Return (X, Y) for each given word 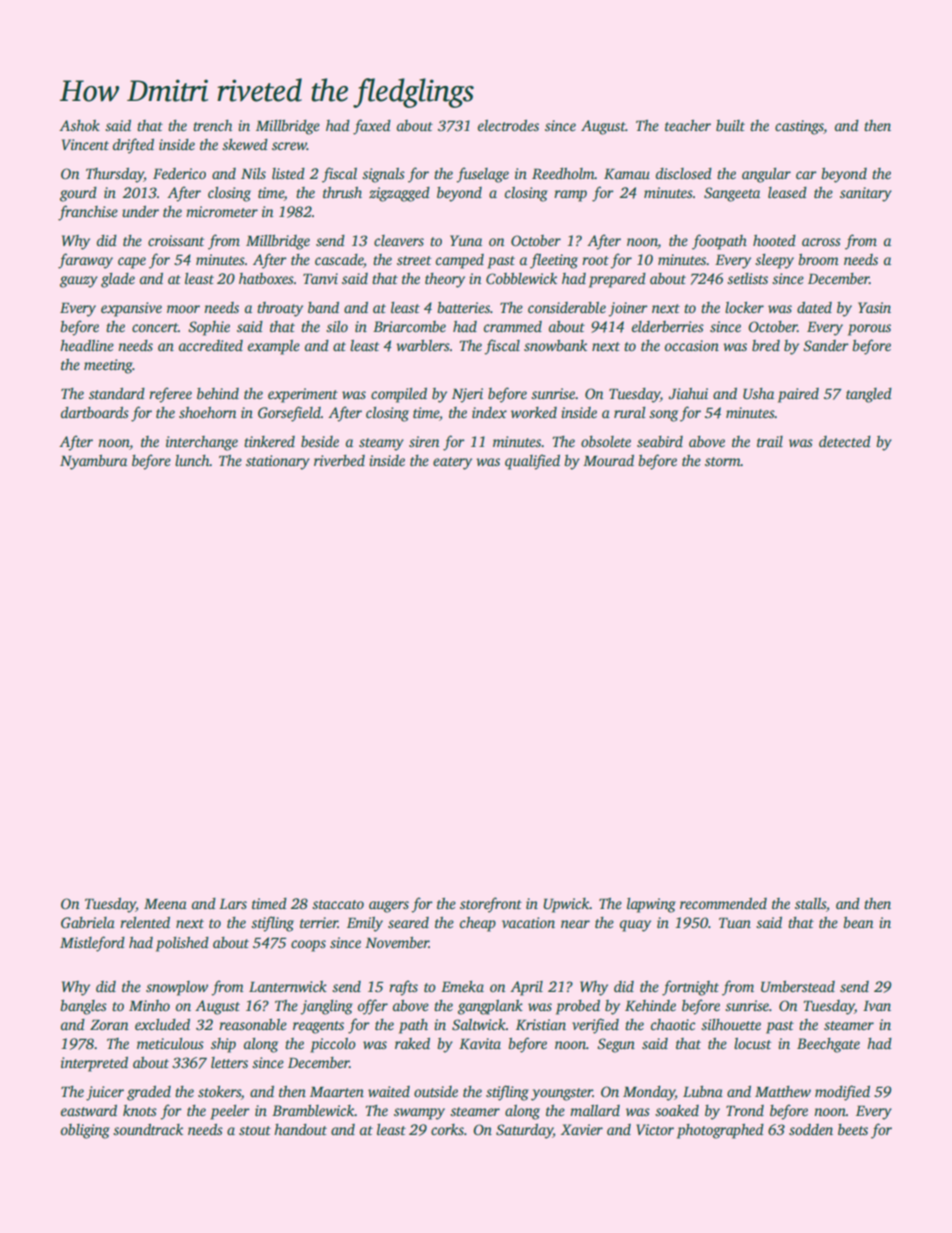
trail (770, 441)
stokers (219, 1091)
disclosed (684, 173)
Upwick (566, 905)
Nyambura (93, 462)
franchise (88, 213)
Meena (165, 904)
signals (383, 175)
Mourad (608, 460)
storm (723, 461)
